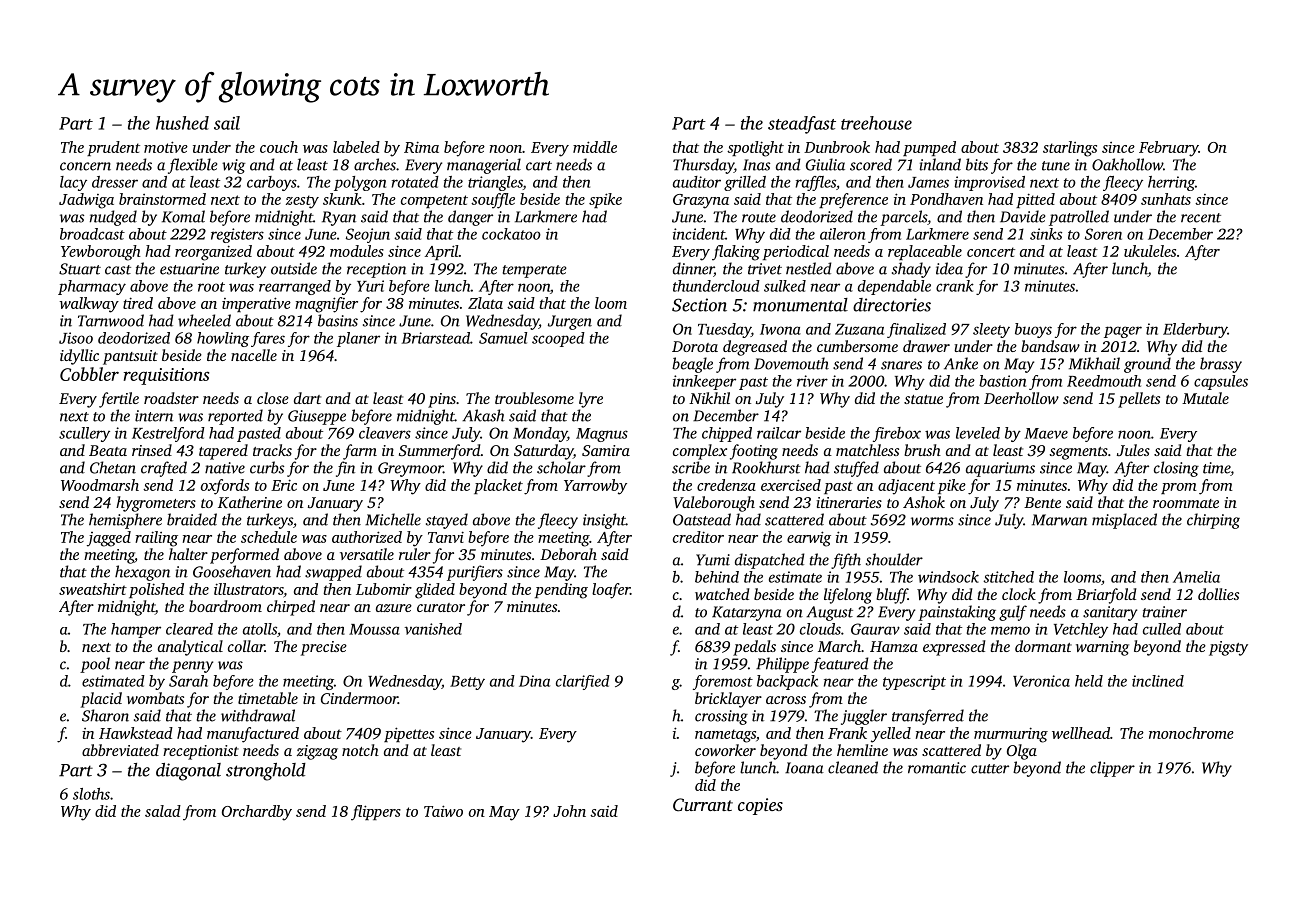  Describe the element at coordinates (760, 806) in the screenshot. I see `copies` at that location.
